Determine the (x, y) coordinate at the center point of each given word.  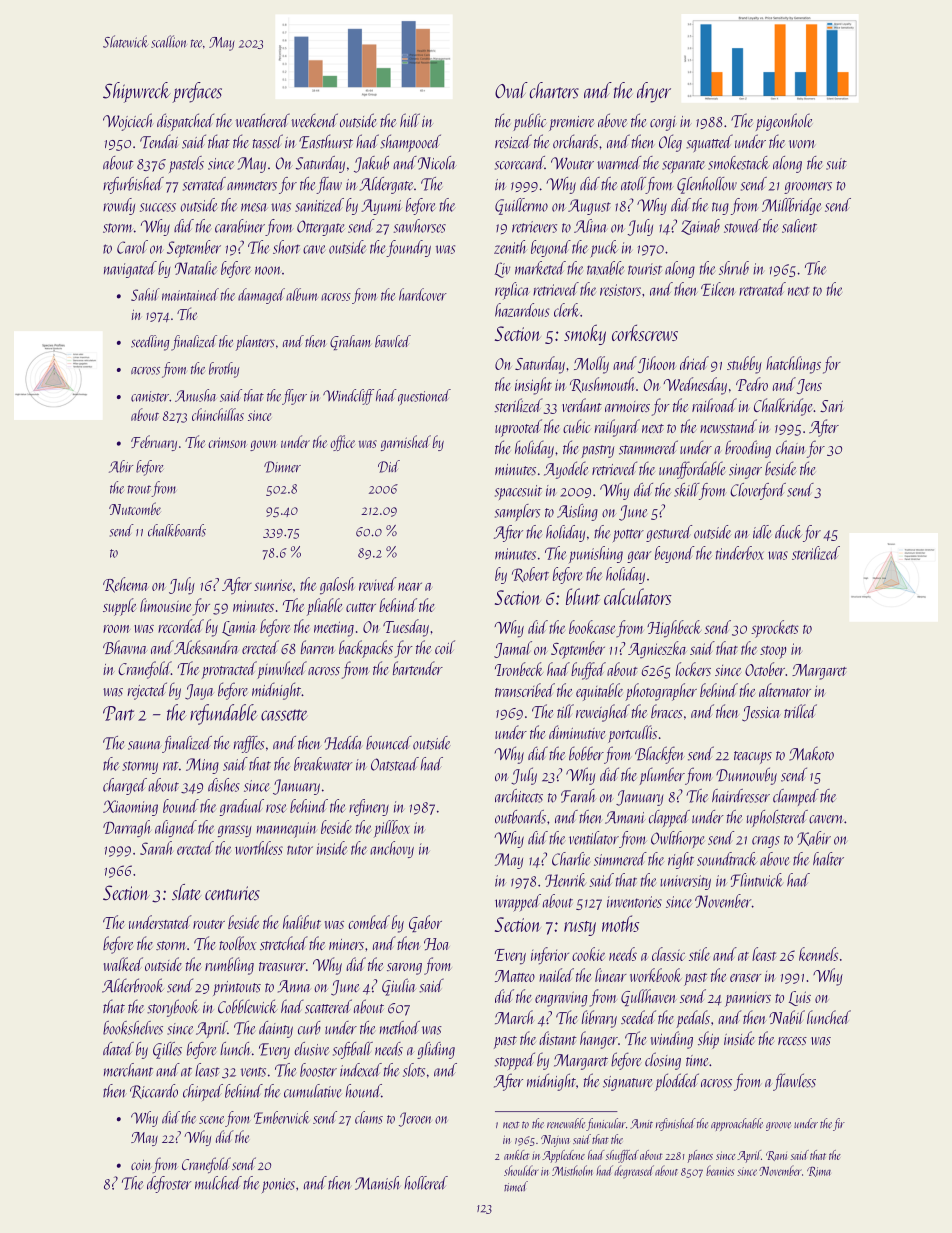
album (302, 294)
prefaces (197, 92)
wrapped (518, 903)
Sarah (156, 848)
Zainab (700, 227)
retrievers (534, 227)
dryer (654, 92)
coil (445, 647)
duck (788, 532)
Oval (511, 90)
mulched (218, 1183)
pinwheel (282, 670)
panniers (748, 999)
